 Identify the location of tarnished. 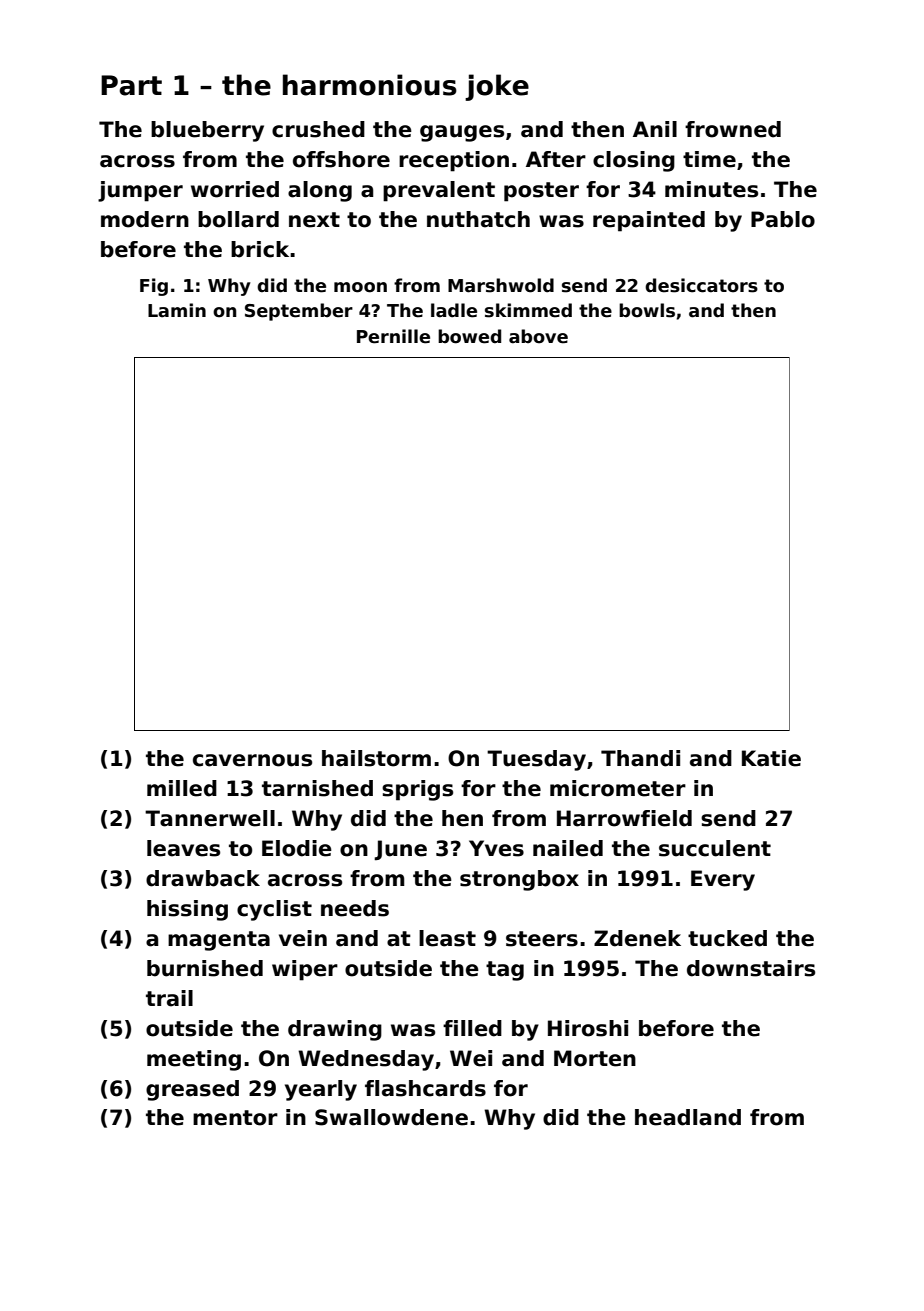
(317, 788).
